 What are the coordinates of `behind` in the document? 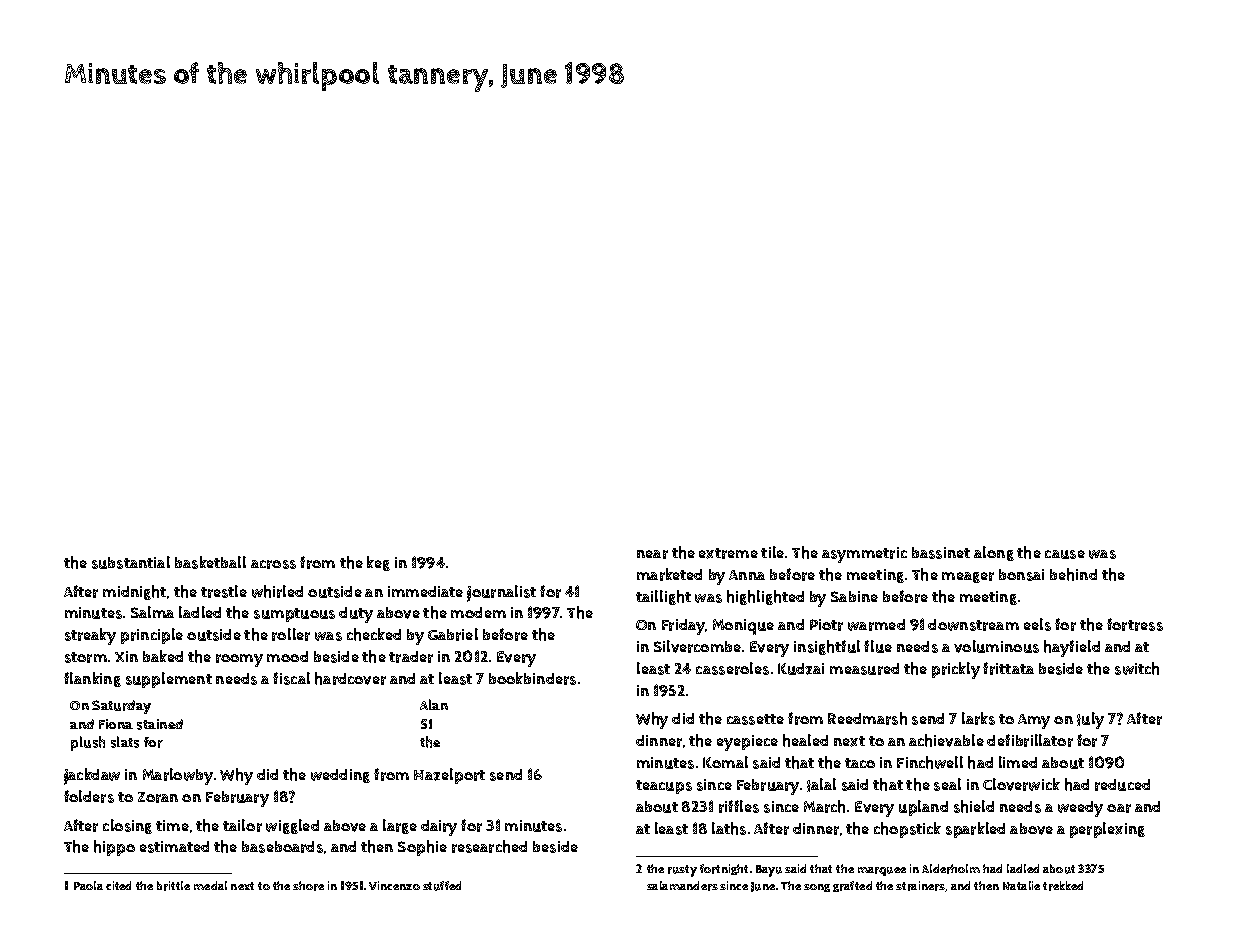 It's located at (1073, 574).
